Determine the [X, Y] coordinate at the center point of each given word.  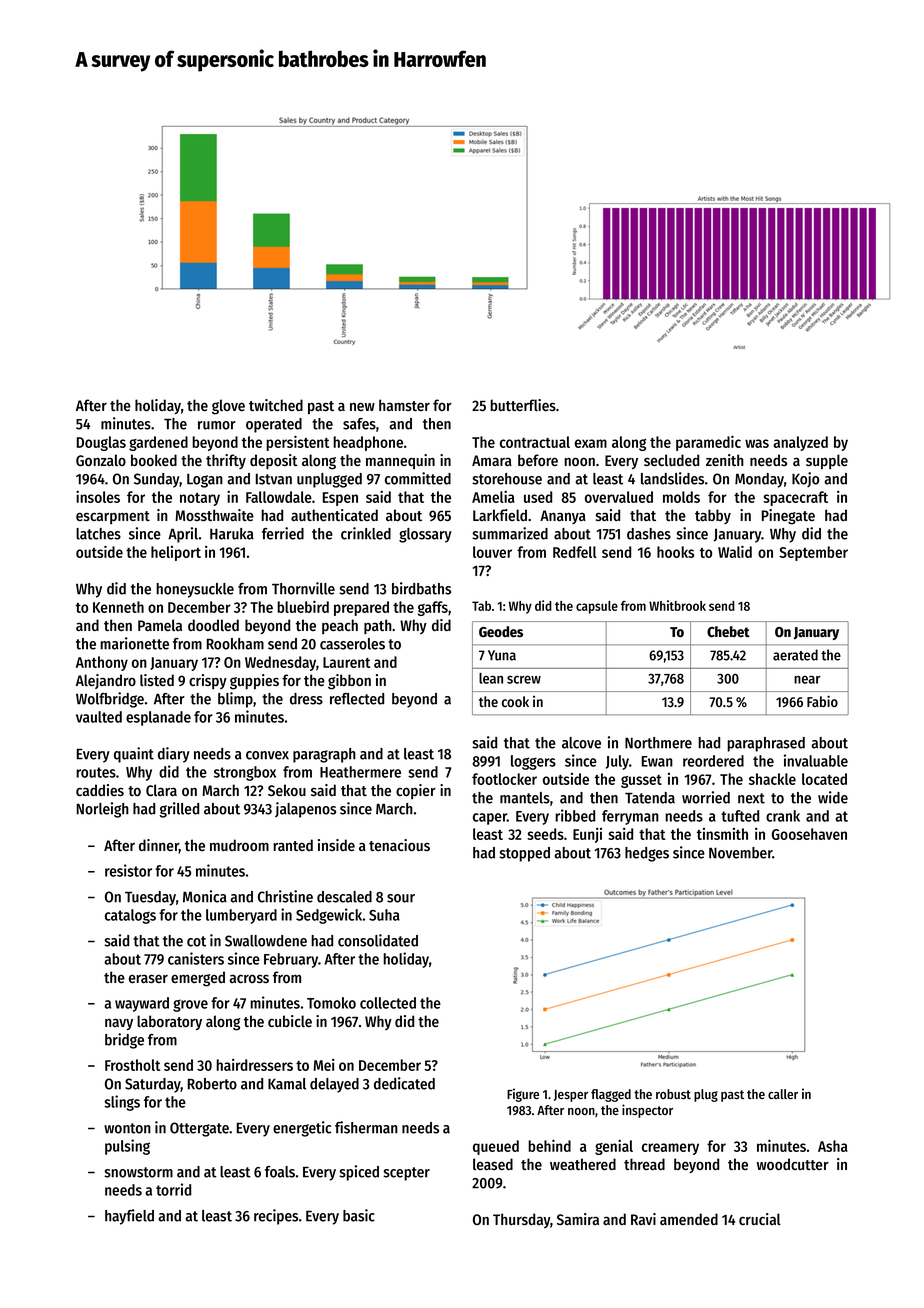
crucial [760, 1219]
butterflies [523, 405]
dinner [159, 846]
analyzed [800, 443]
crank [783, 816]
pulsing [127, 1147]
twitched [276, 405]
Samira [578, 1219]
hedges [647, 854]
